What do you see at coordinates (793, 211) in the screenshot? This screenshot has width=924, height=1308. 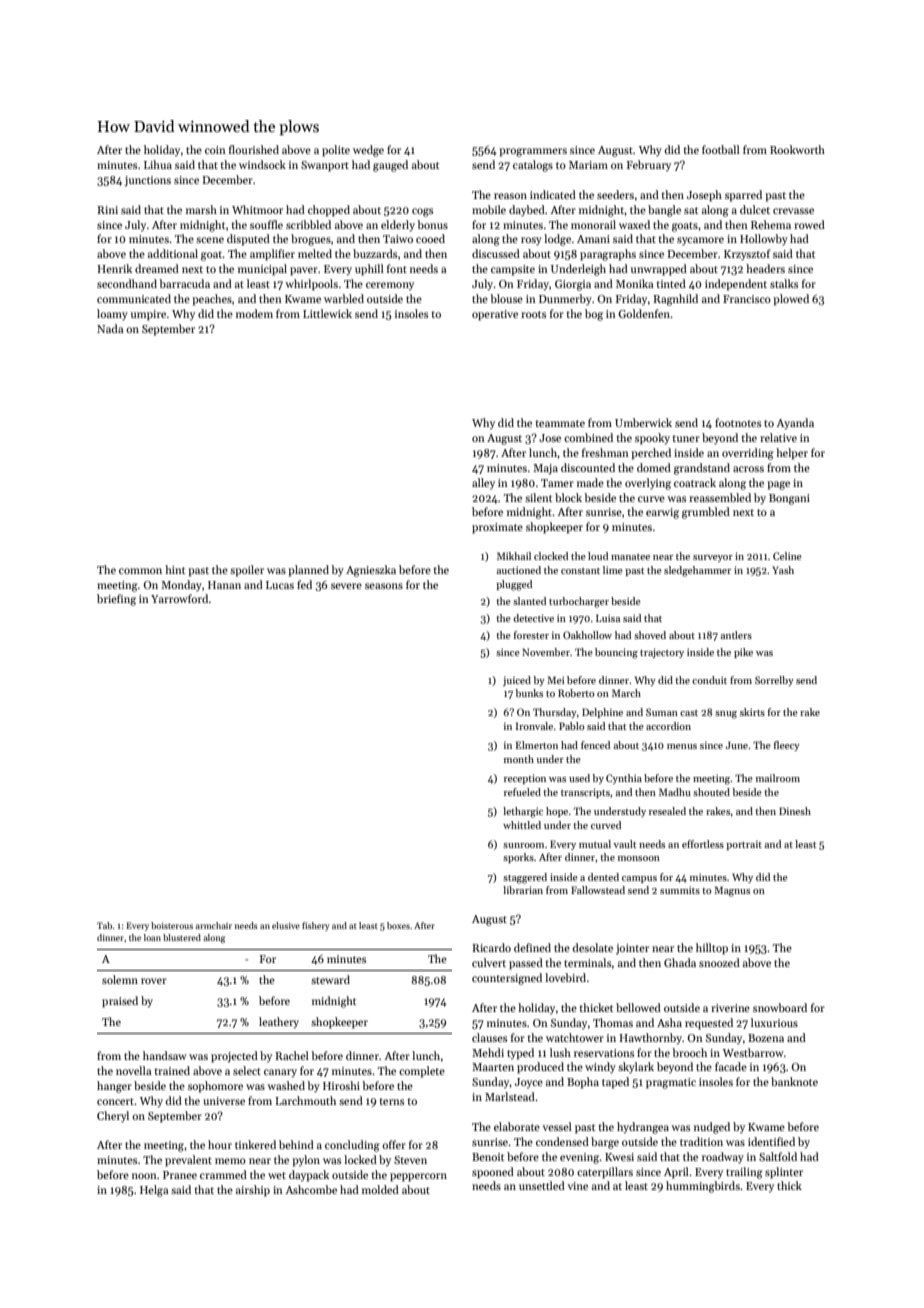 I see `crevasse` at bounding box center [793, 211].
